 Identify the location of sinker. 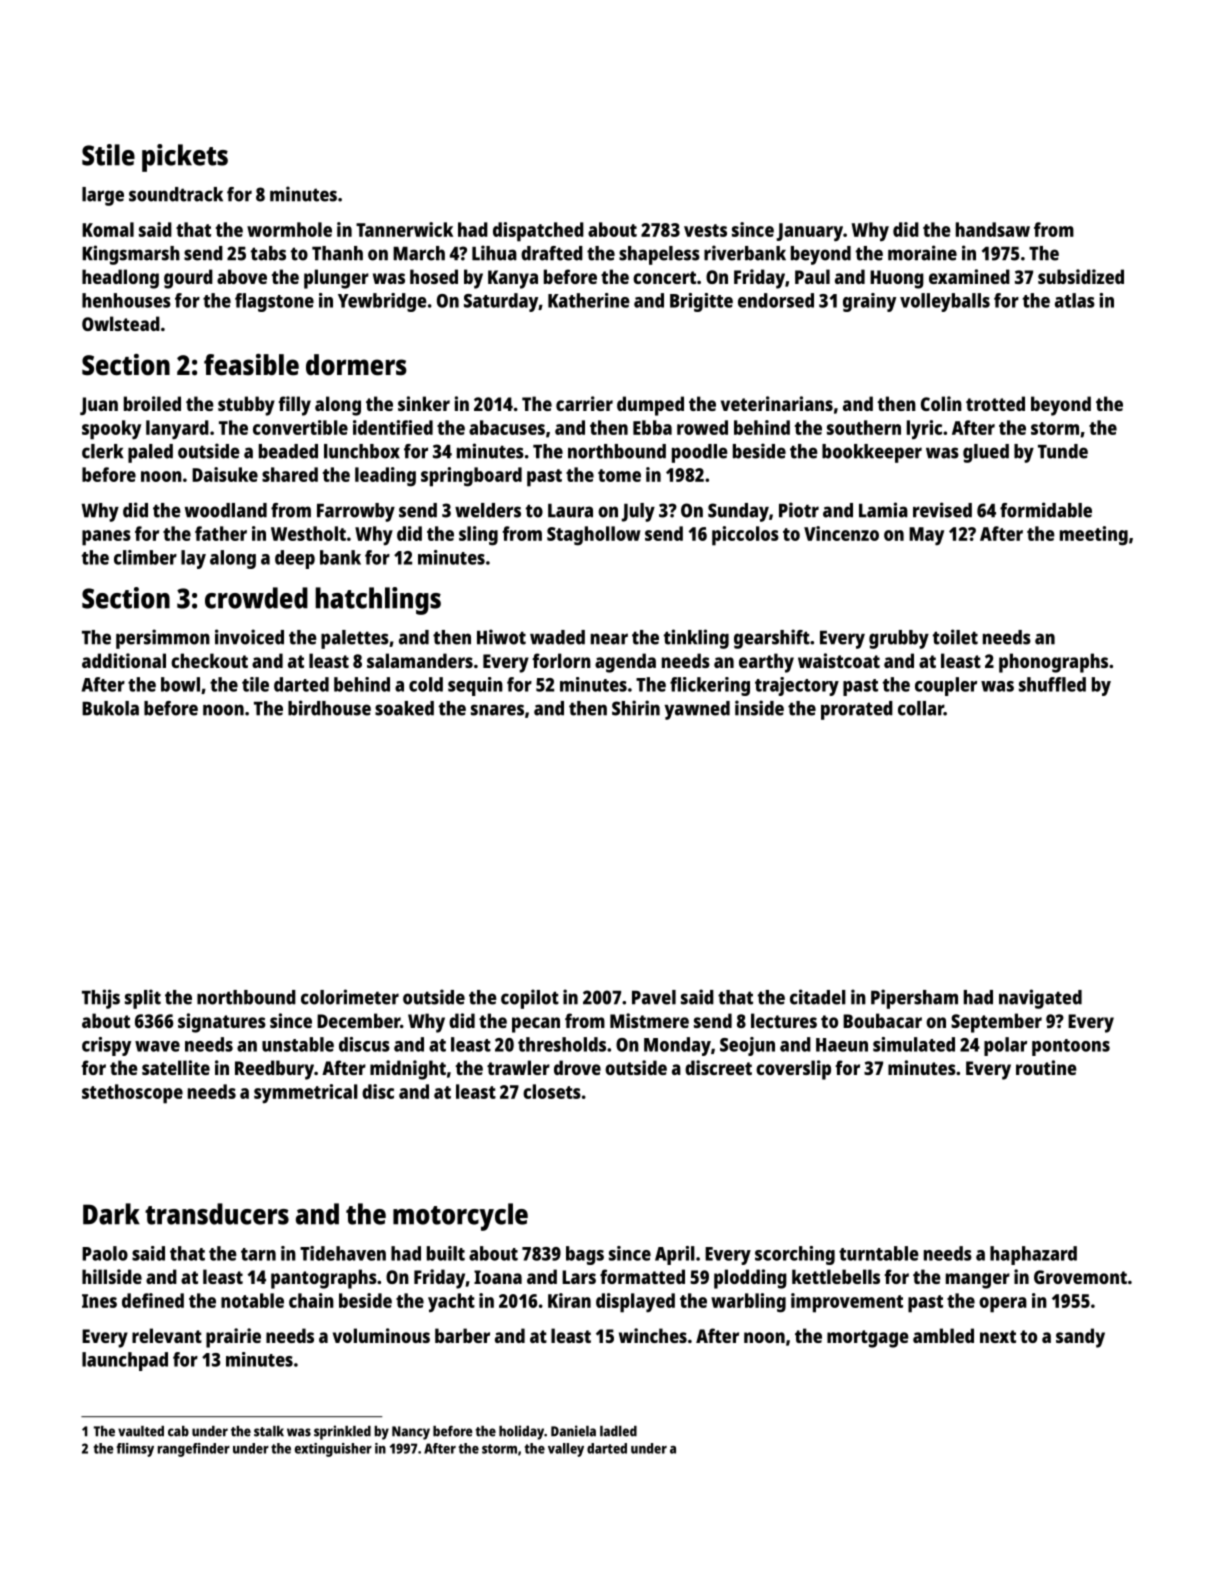
(424, 403).
